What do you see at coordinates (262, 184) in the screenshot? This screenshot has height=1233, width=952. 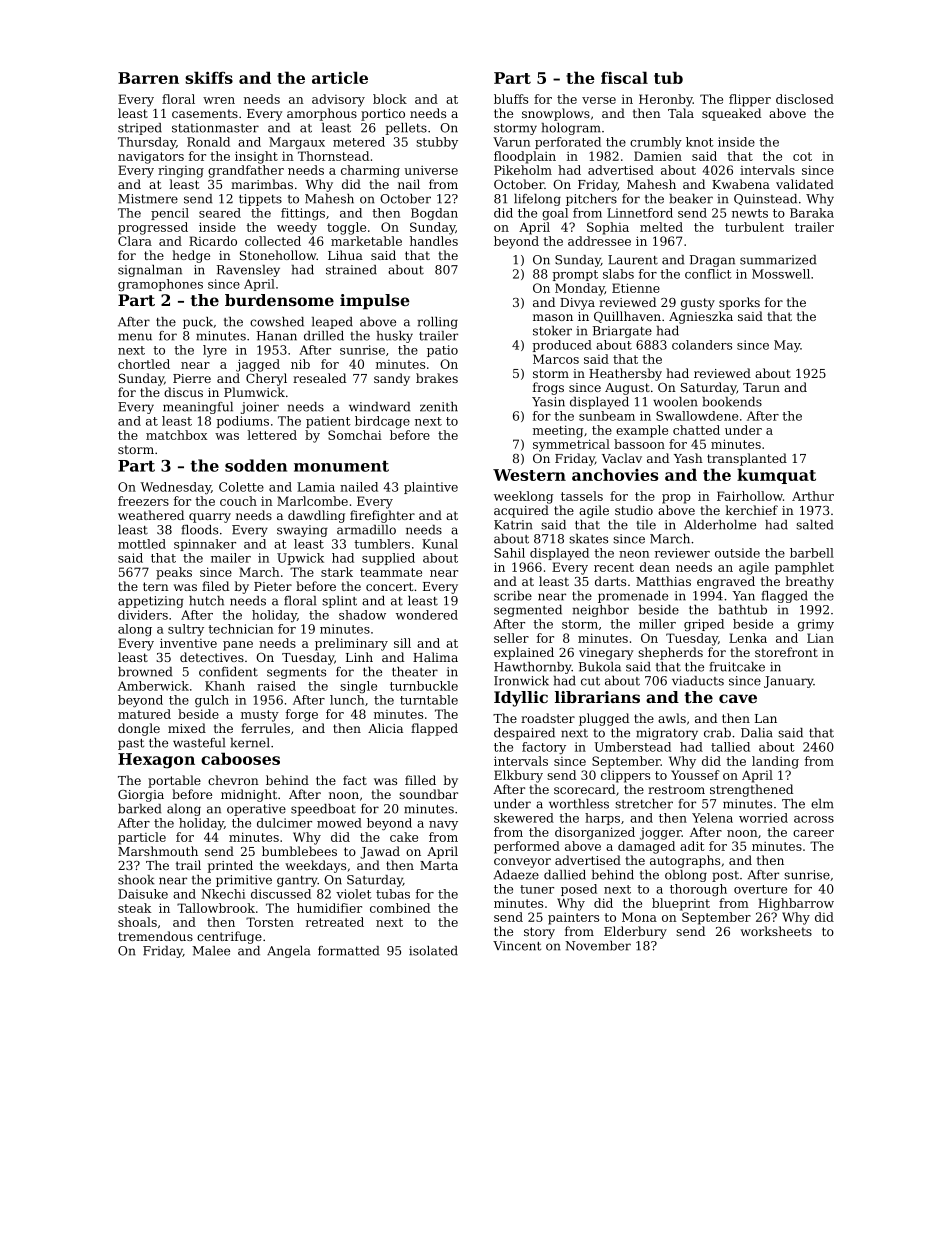 I see `marimbas` at bounding box center [262, 184].
